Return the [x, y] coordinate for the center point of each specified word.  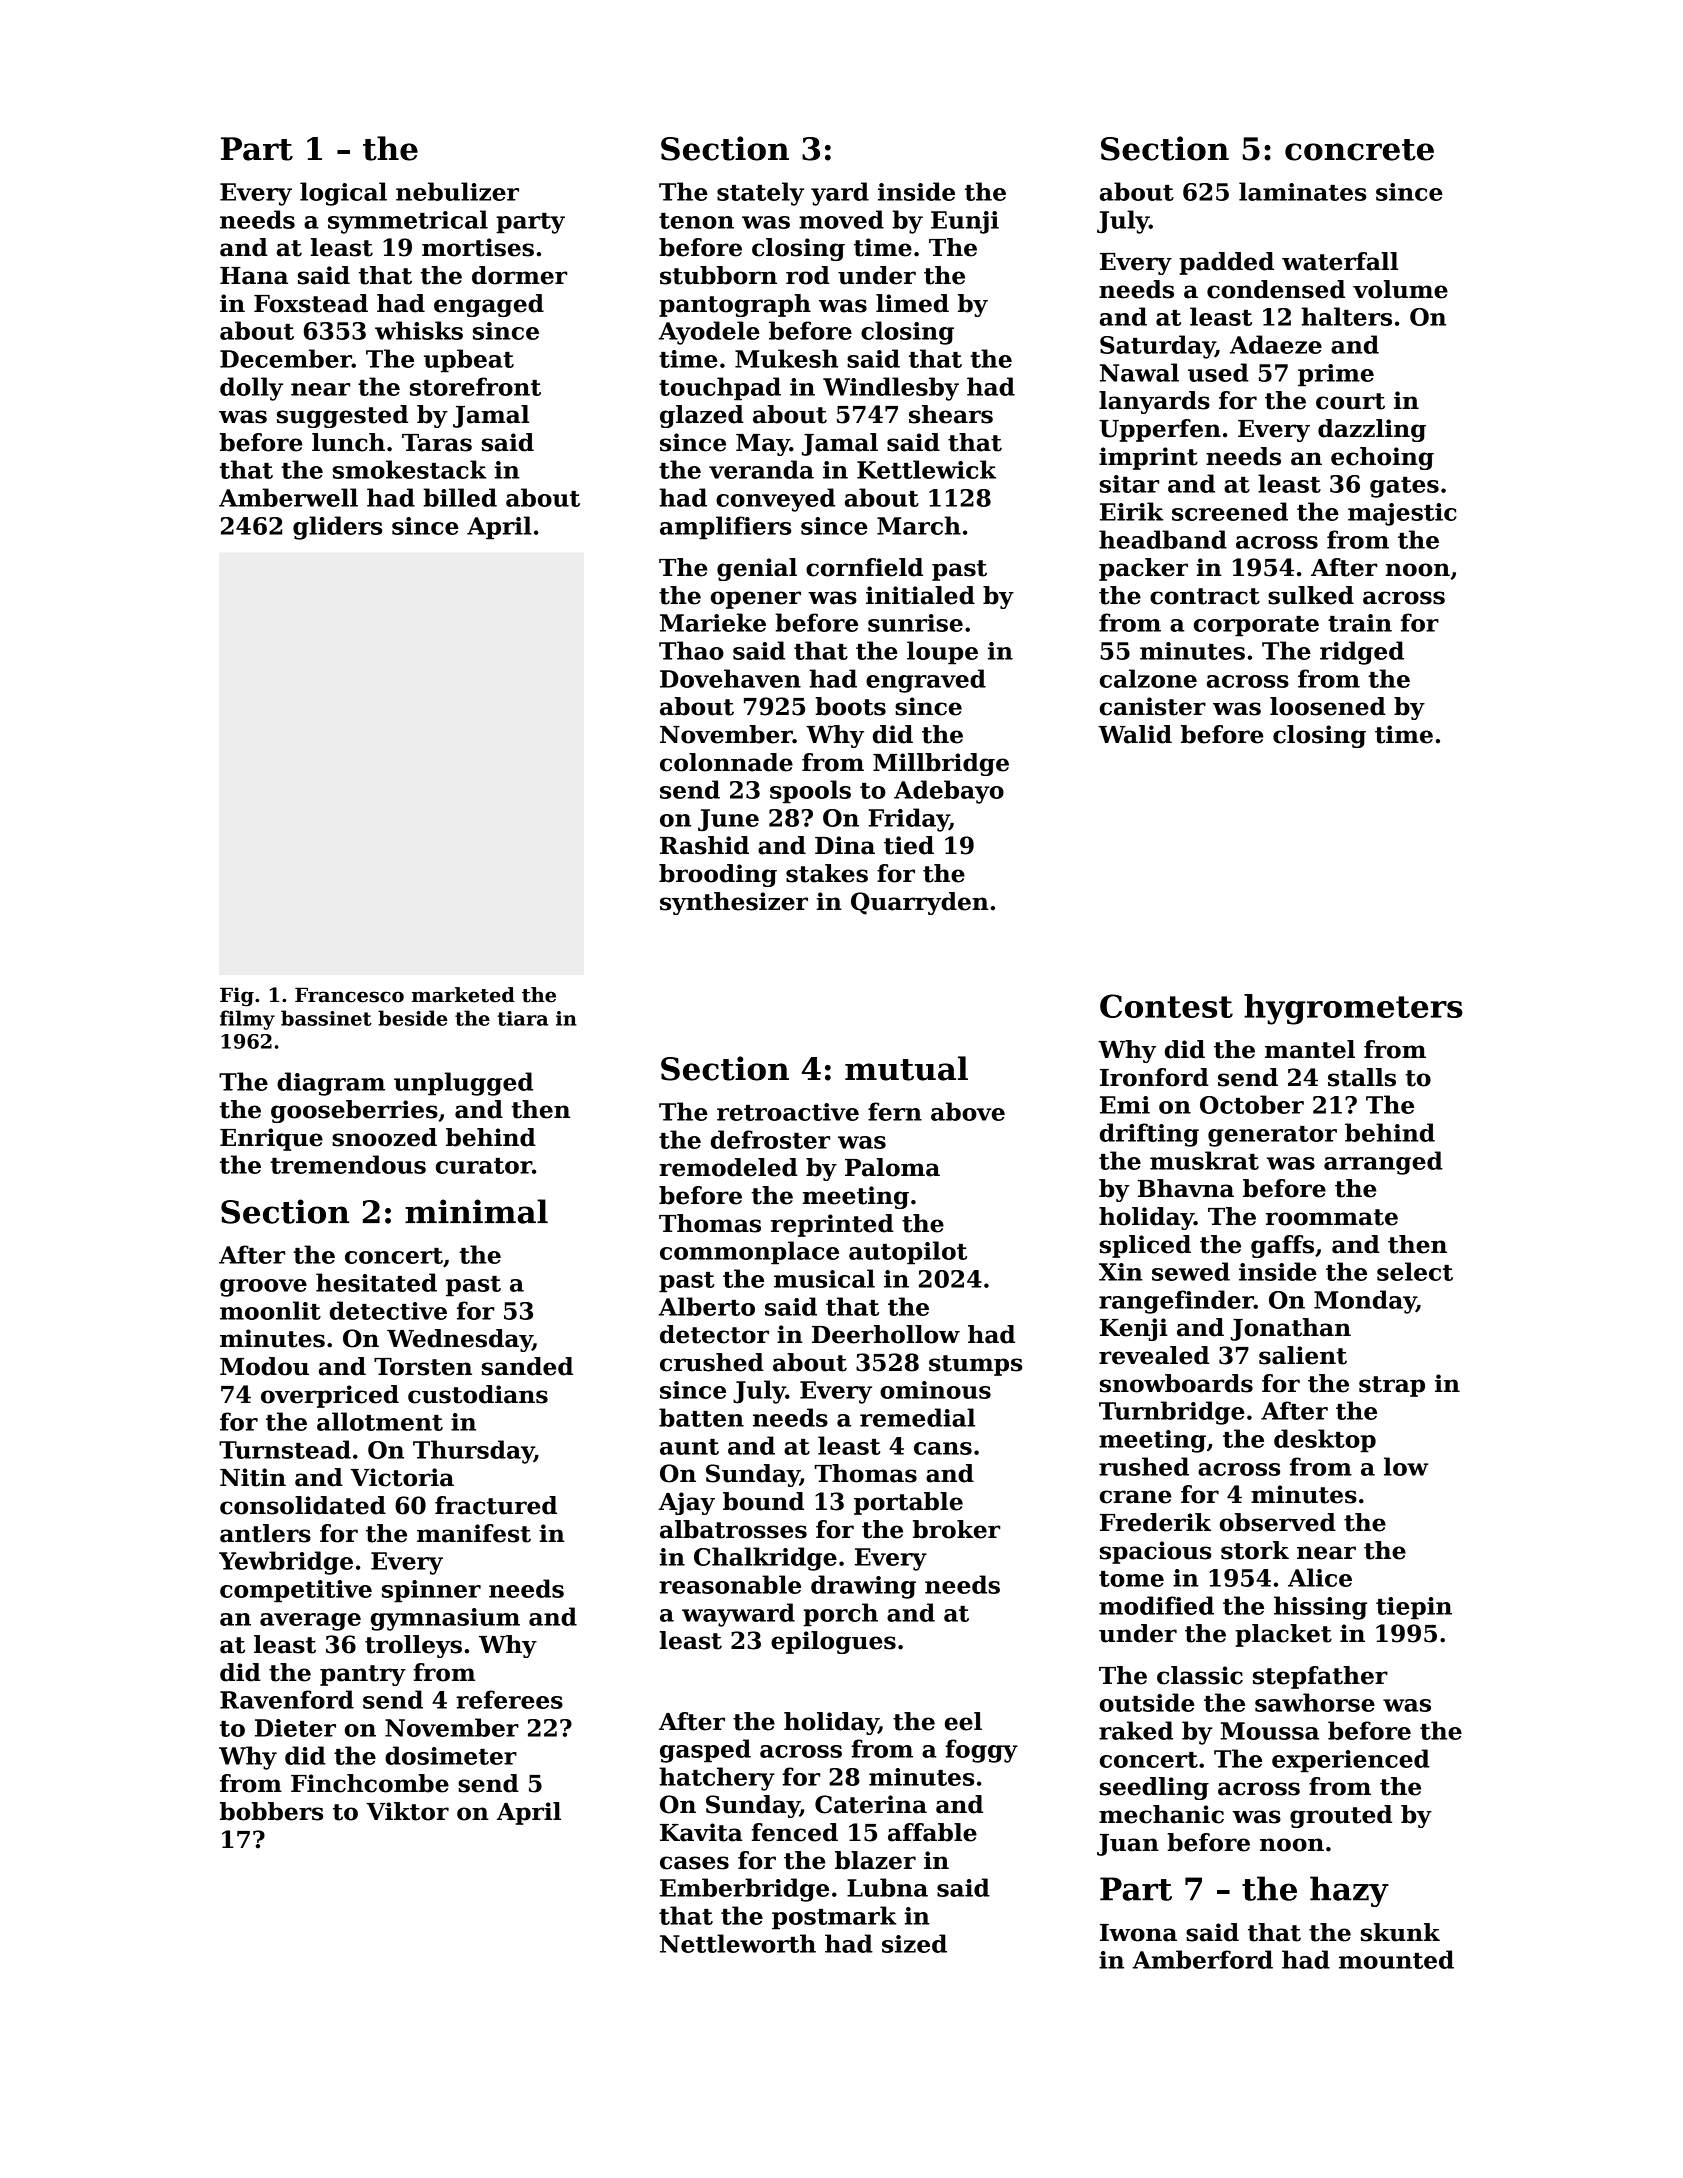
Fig [237, 997]
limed [912, 303]
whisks [419, 330]
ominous [935, 1390]
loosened [1328, 706]
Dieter [295, 1728]
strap [1392, 1386]
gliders [337, 528]
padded [1226, 263]
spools [810, 792]
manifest [474, 1533]
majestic [1402, 514]
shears [951, 414]
